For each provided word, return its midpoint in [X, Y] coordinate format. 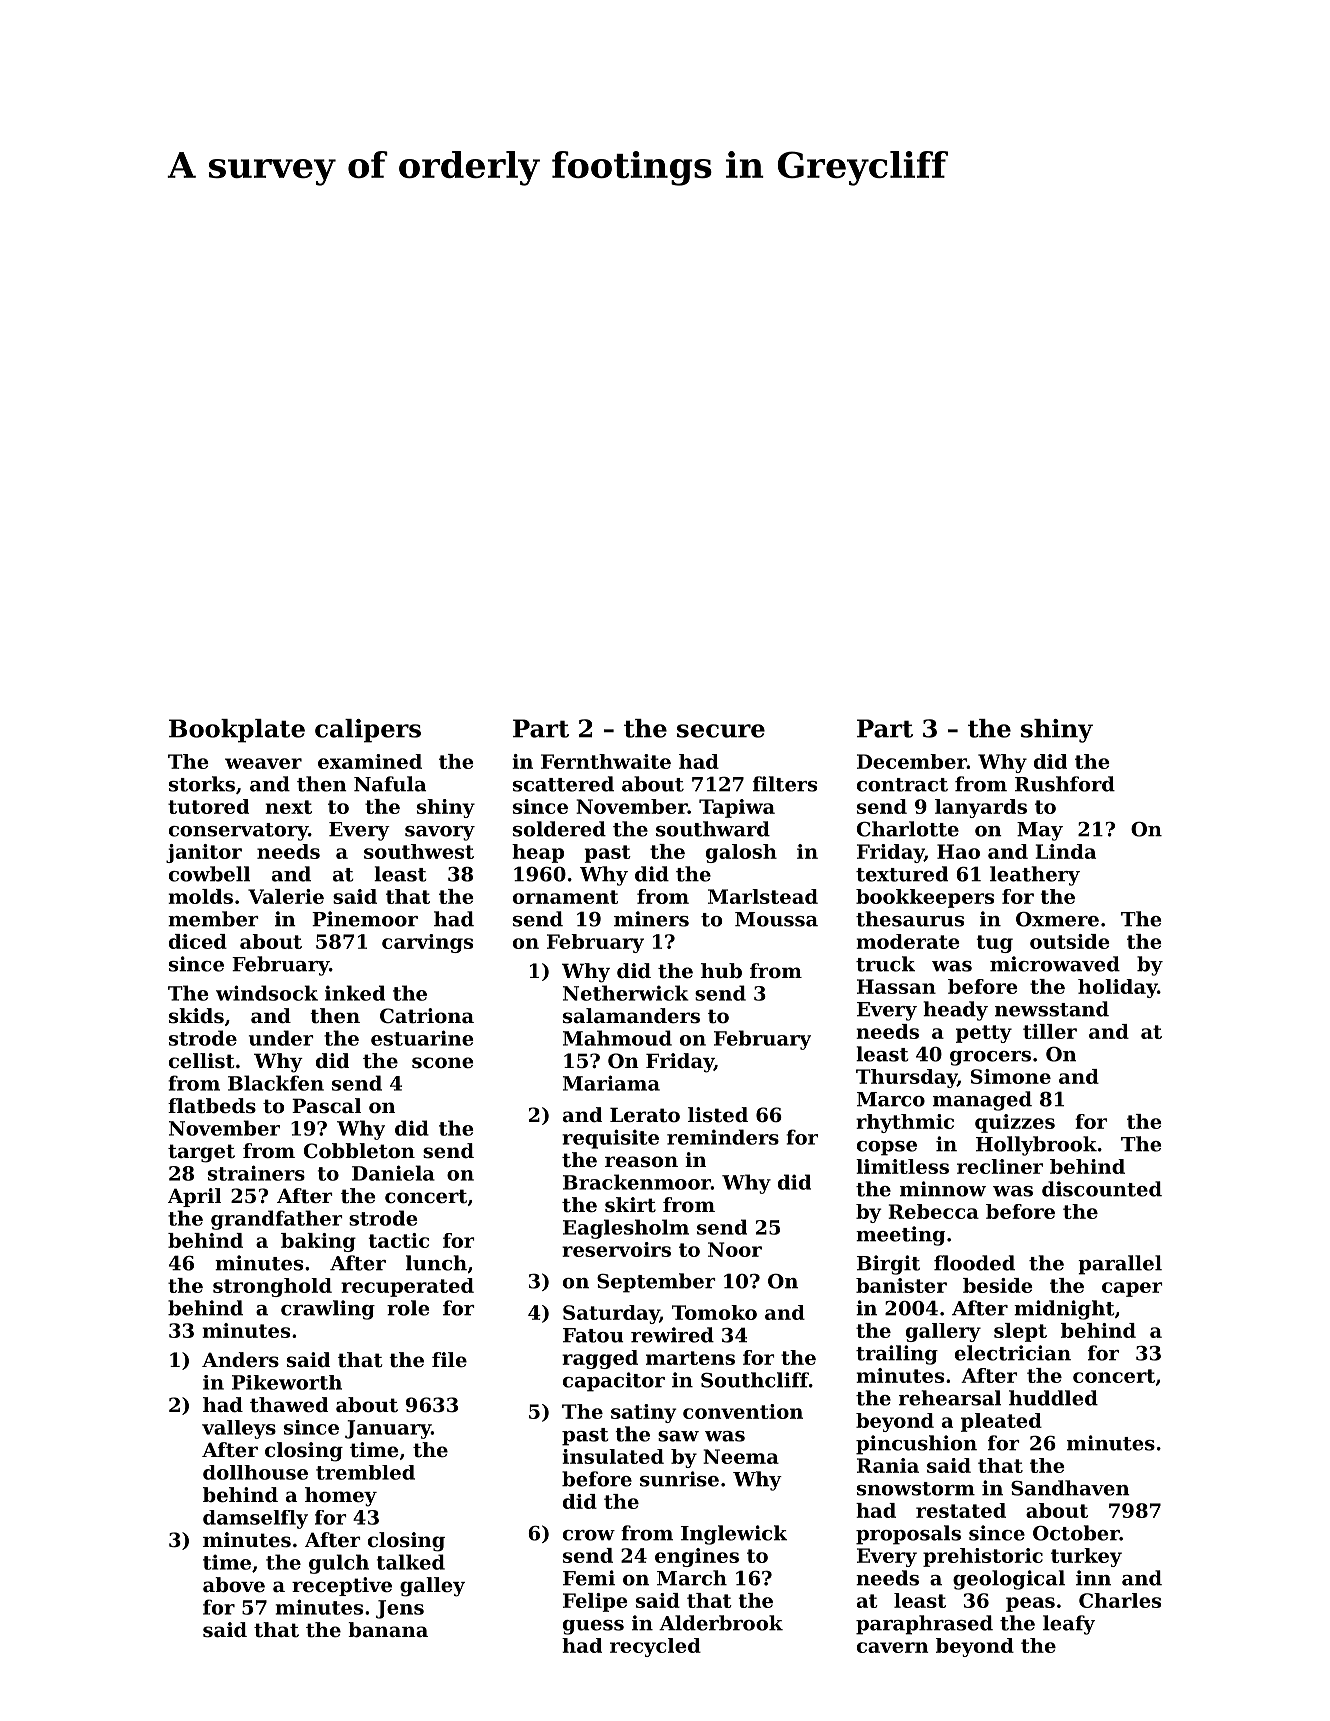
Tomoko [714, 1312]
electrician [1013, 1353]
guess [593, 1627]
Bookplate [237, 731]
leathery [1035, 876]
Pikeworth [287, 1382]
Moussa [776, 919]
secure [721, 731]
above [234, 1585]
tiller [1050, 1031]
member [213, 919]
